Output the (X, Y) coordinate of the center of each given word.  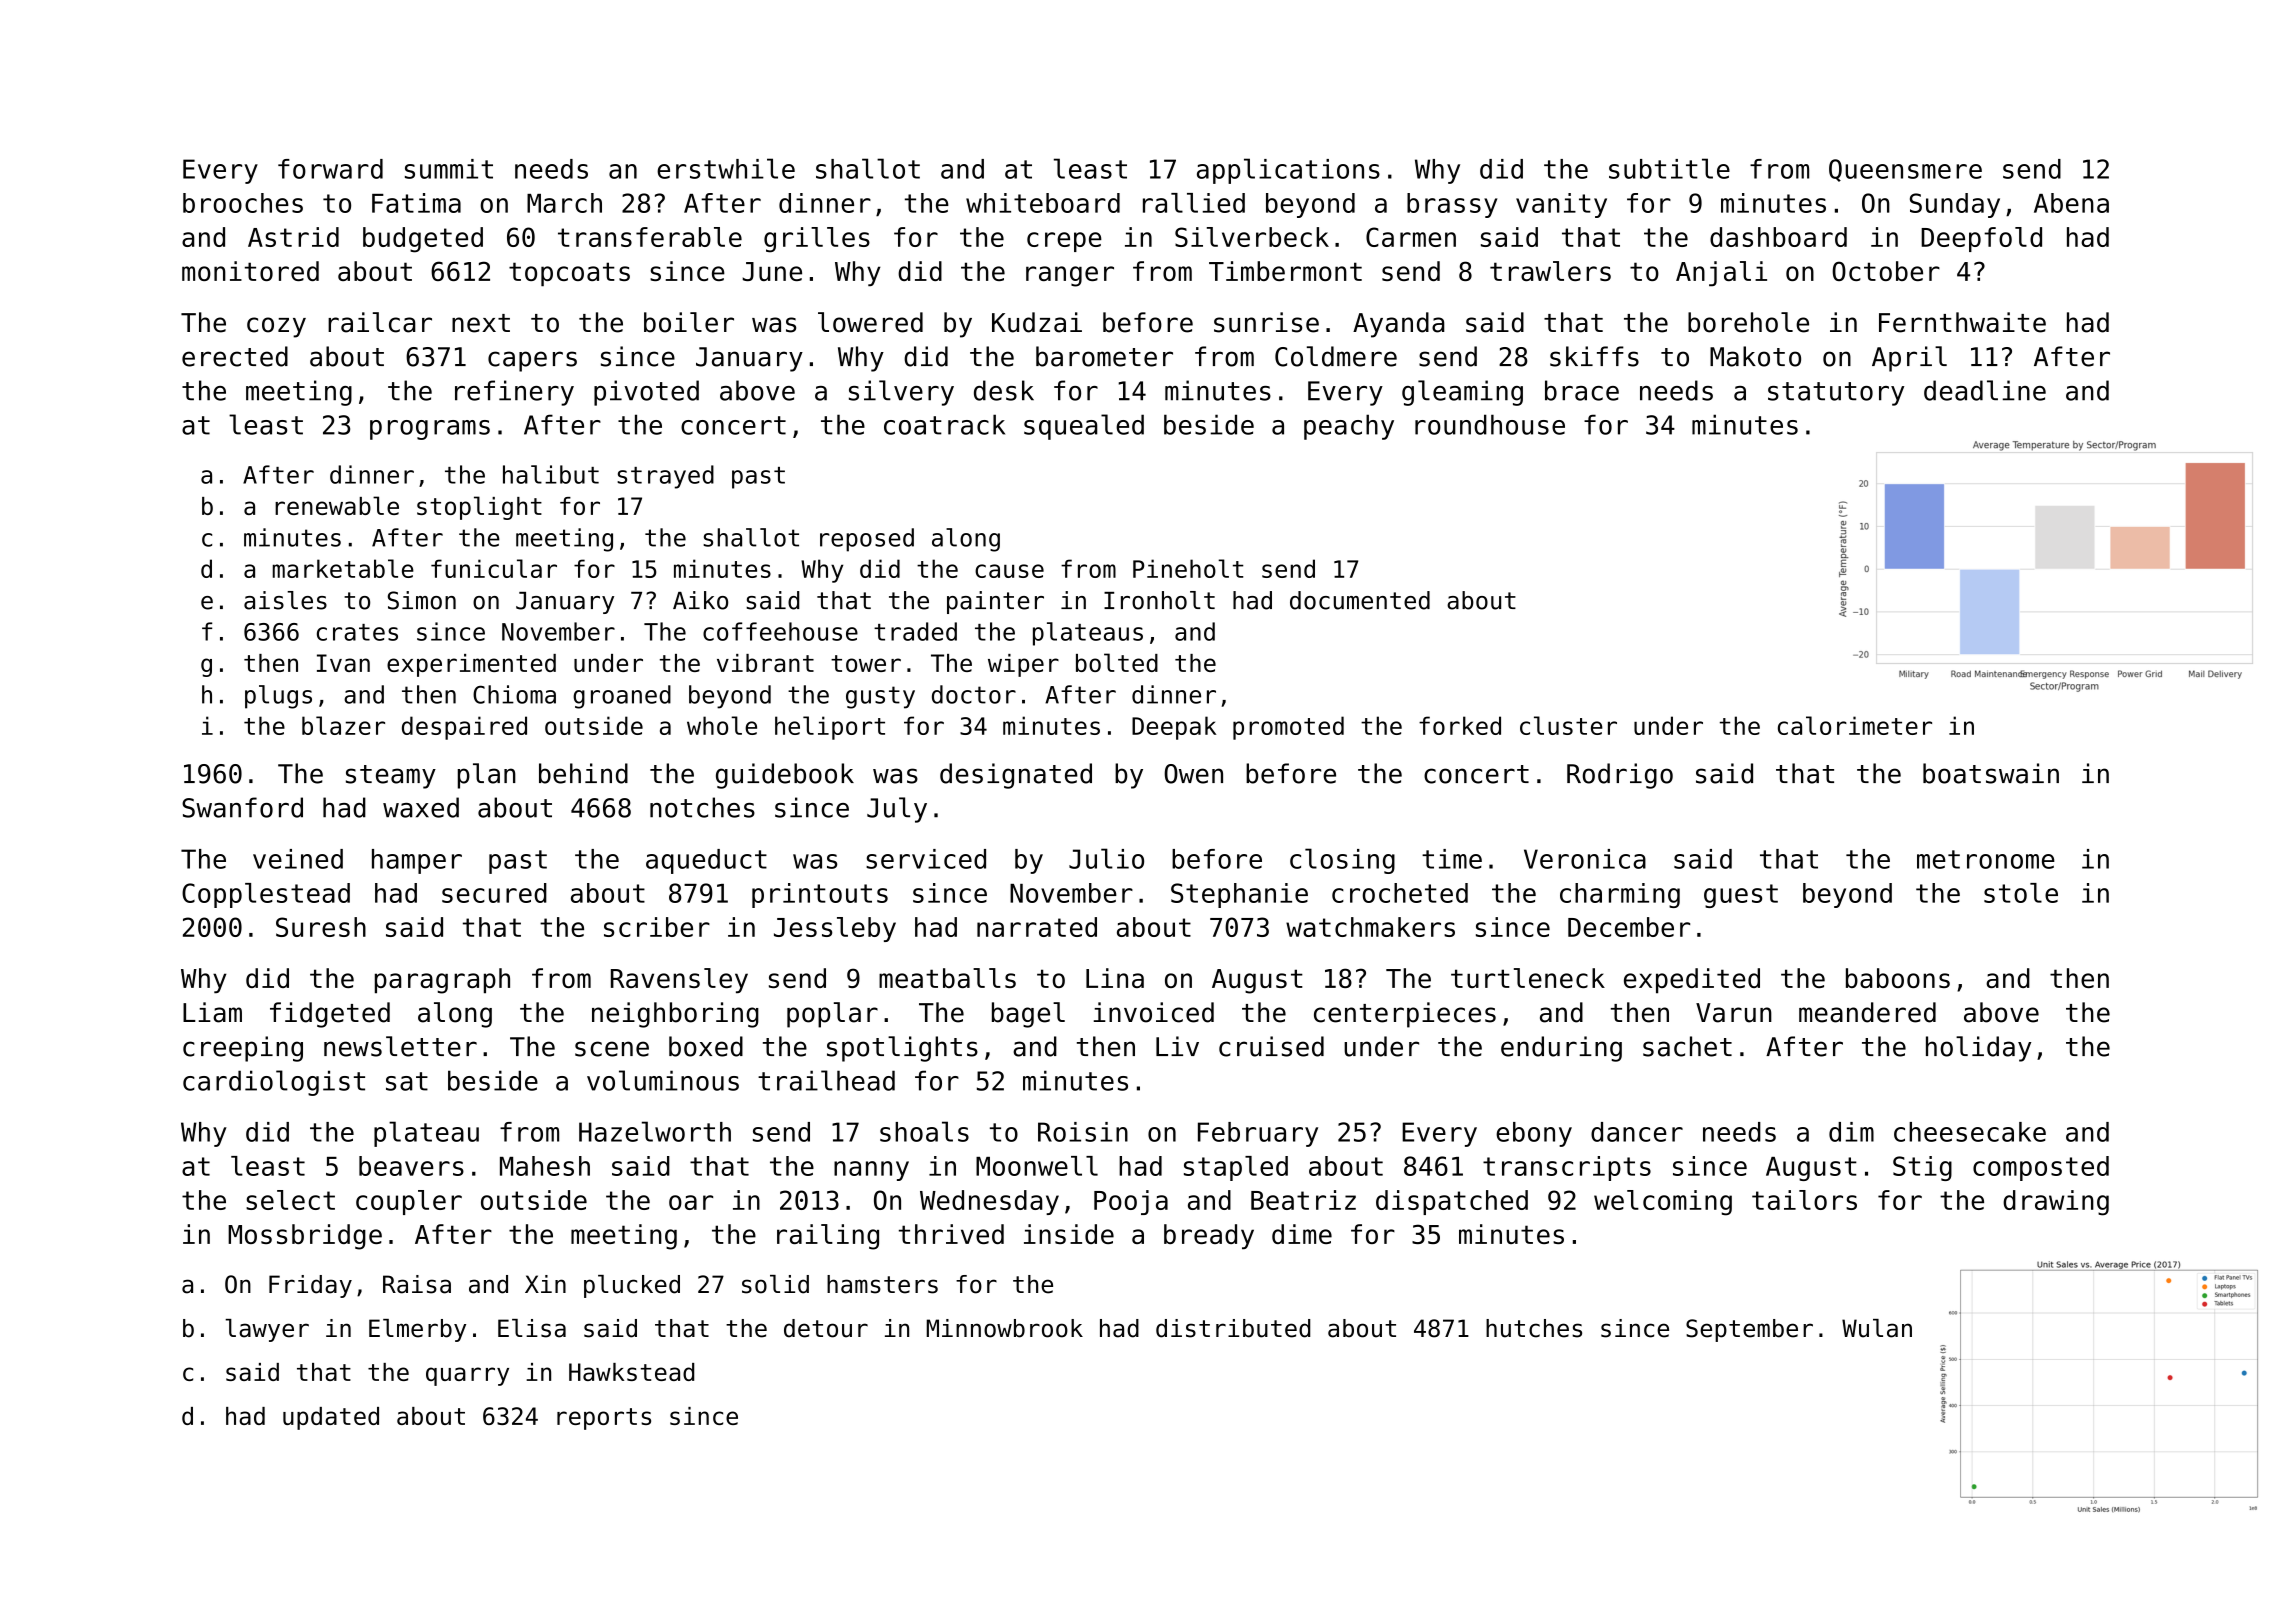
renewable (337, 505)
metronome (1986, 859)
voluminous (663, 1080)
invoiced (1153, 1012)
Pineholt (1188, 568)
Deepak (1174, 728)
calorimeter (1855, 725)
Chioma (514, 694)
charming (1620, 895)
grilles (817, 240)
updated (331, 1418)
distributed (1233, 1328)
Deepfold (1981, 239)
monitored (250, 271)
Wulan (1877, 1328)
